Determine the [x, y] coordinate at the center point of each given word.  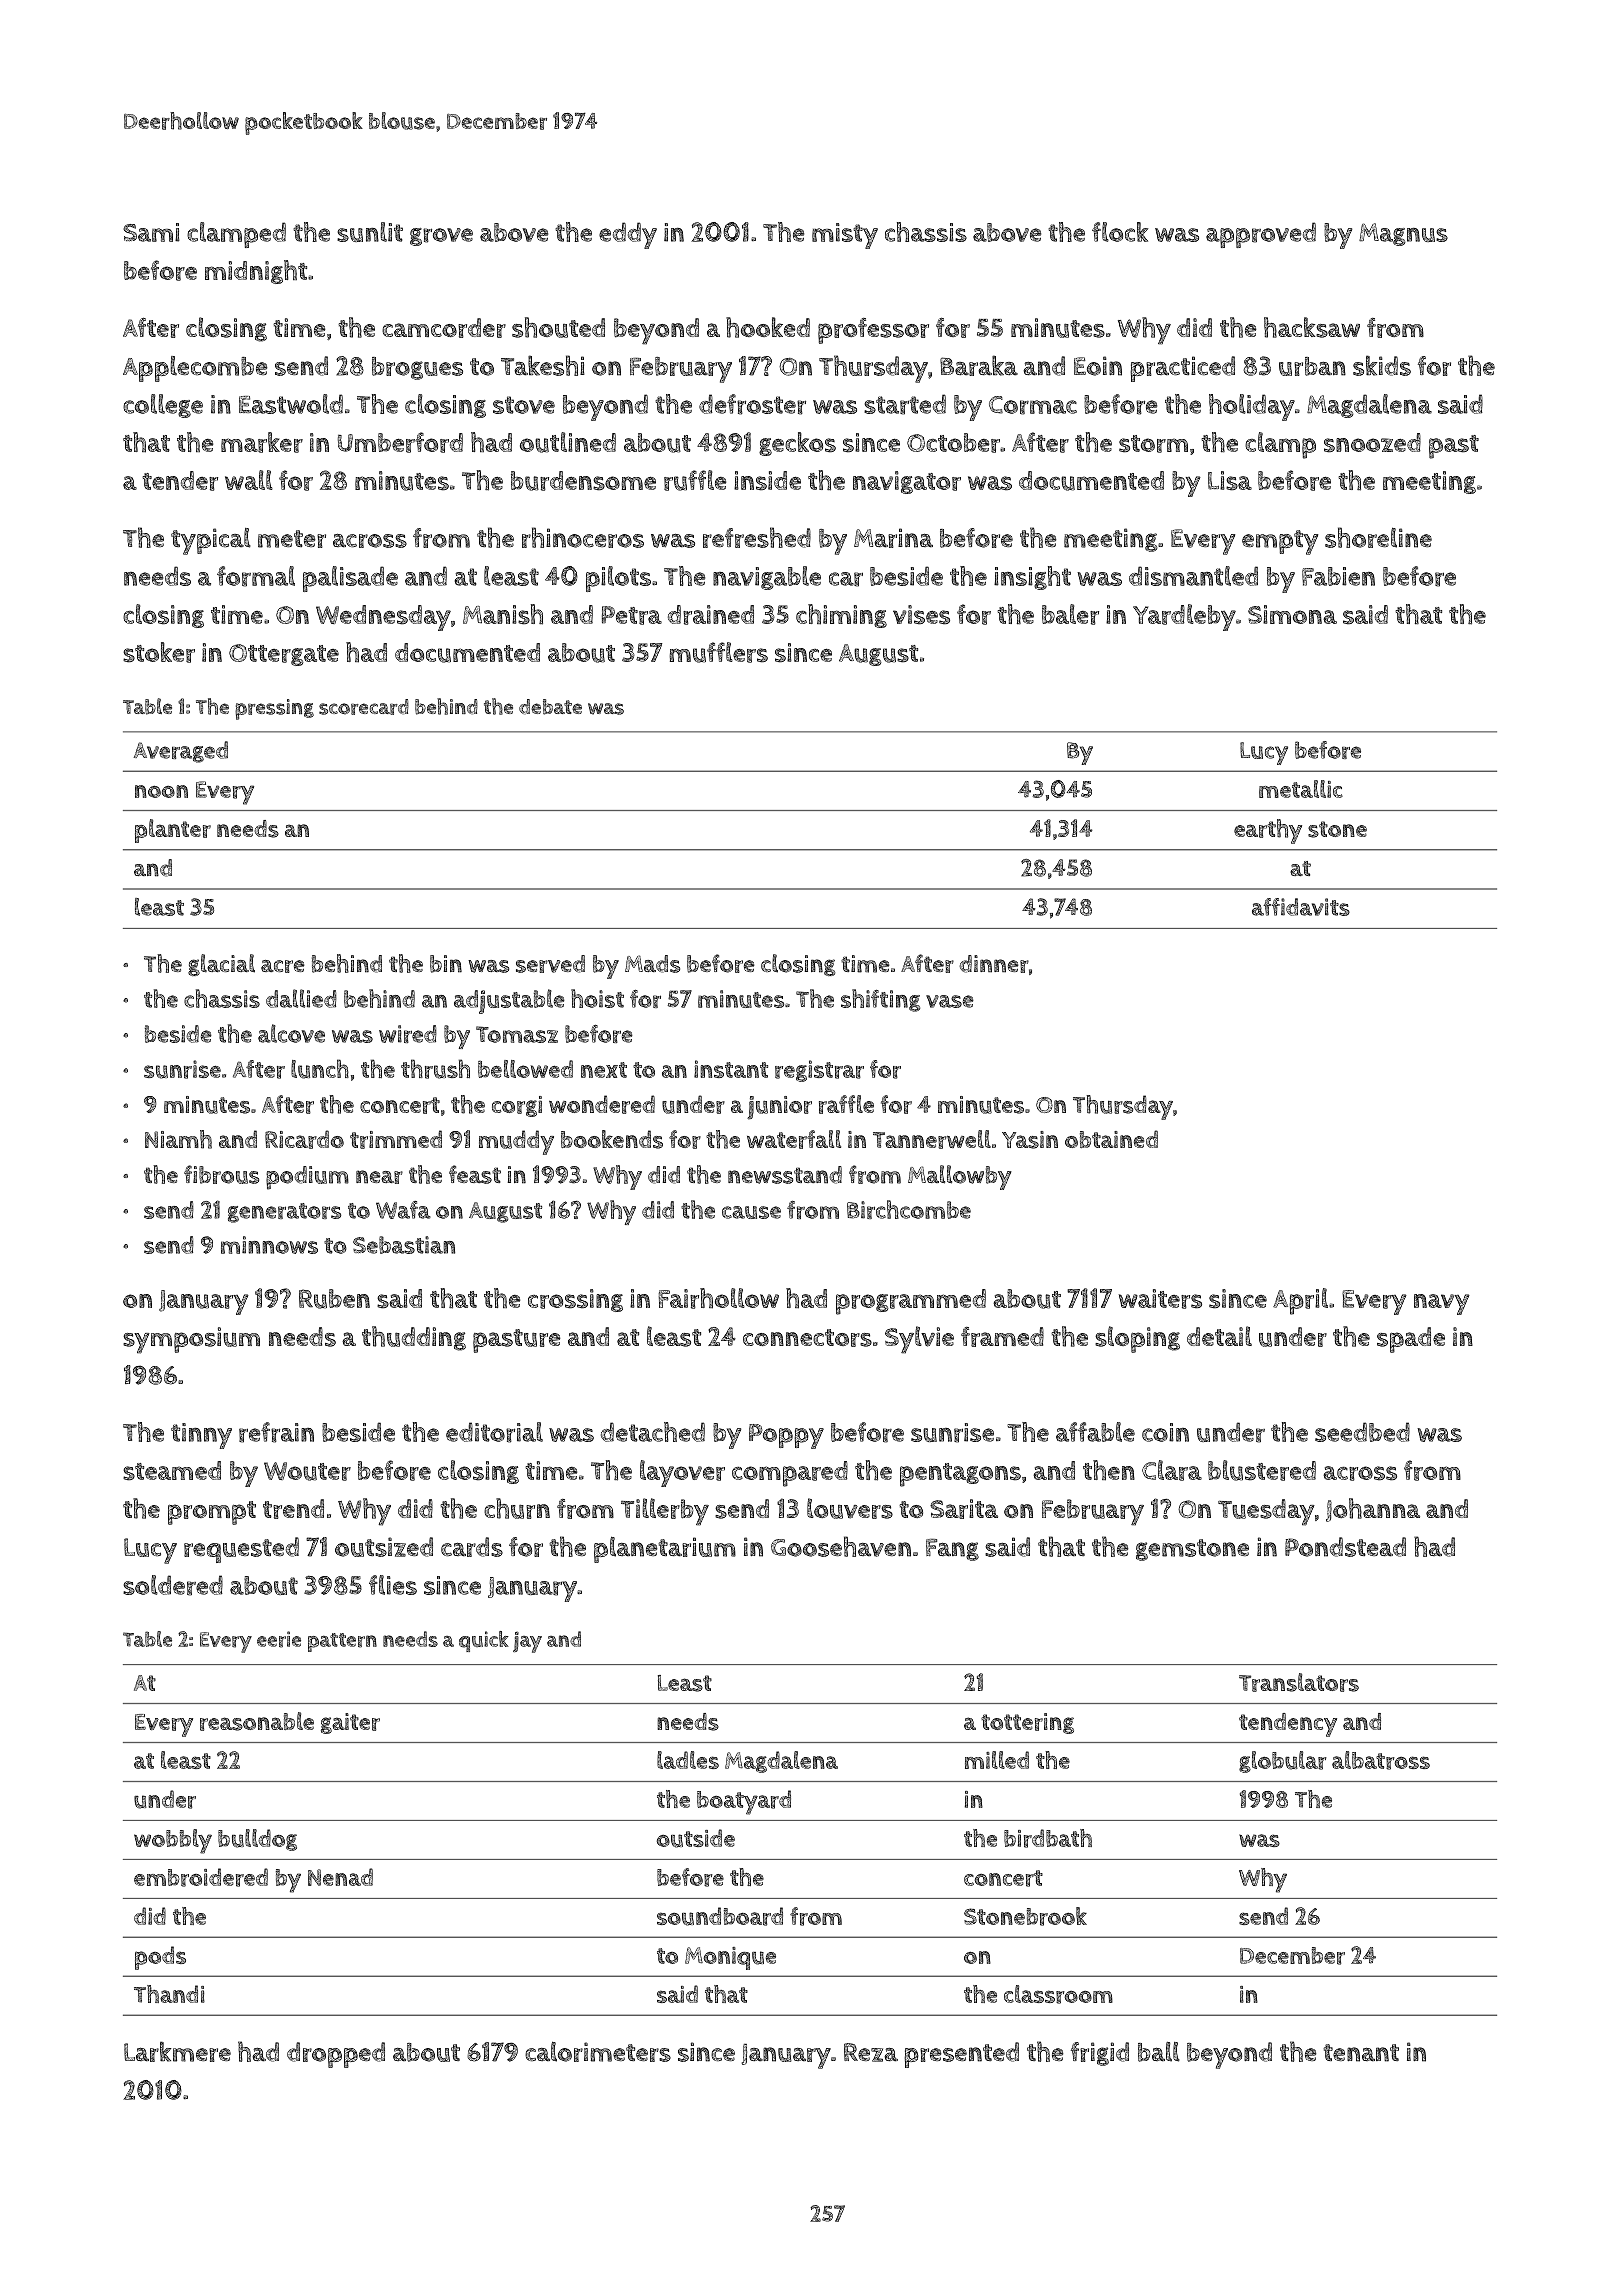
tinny [201, 1436]
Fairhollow [718, 1298]
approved [1261, 235]
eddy [628, 235]
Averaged [181, 752]
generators [284, 1213]
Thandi [169, 1994]
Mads [652, 964]
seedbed [1362, 1432]
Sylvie [919, 1340]
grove [441, 237]
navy [1442, 1304]
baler [1070, 614]
